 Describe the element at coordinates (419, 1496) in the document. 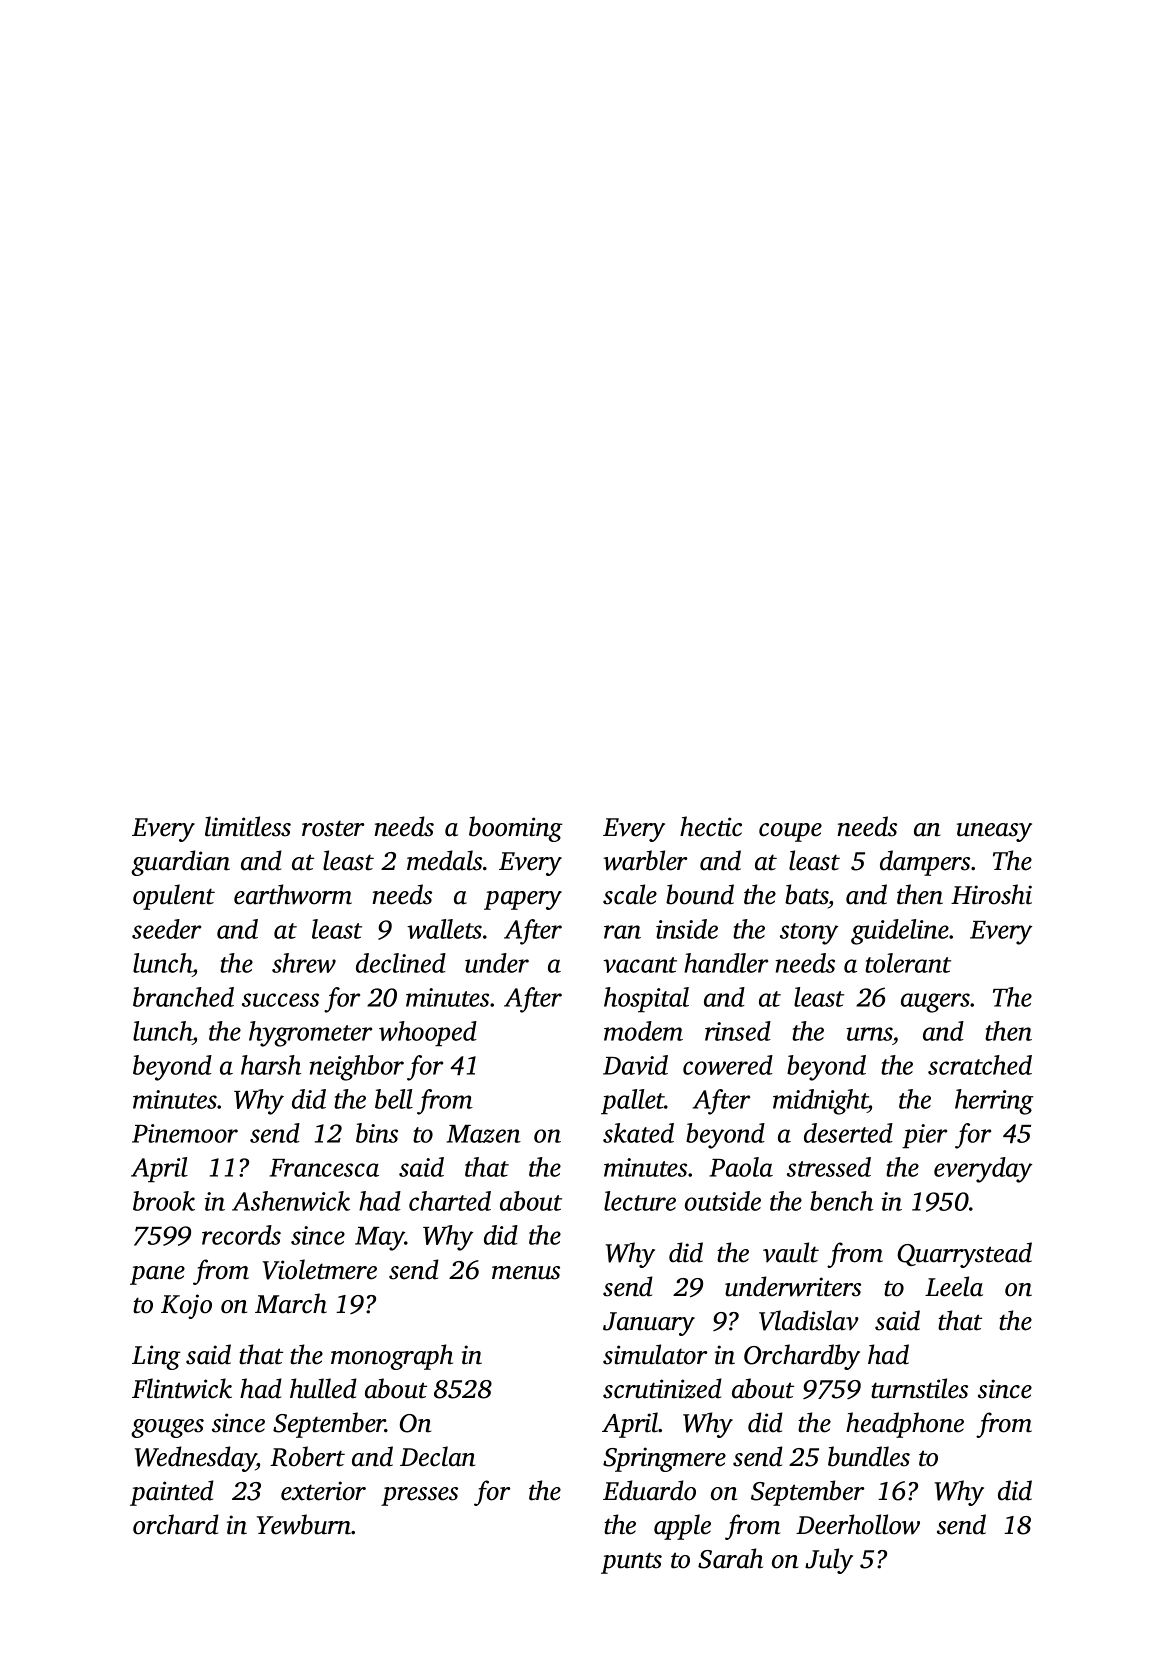

I see `presses` at that location.
